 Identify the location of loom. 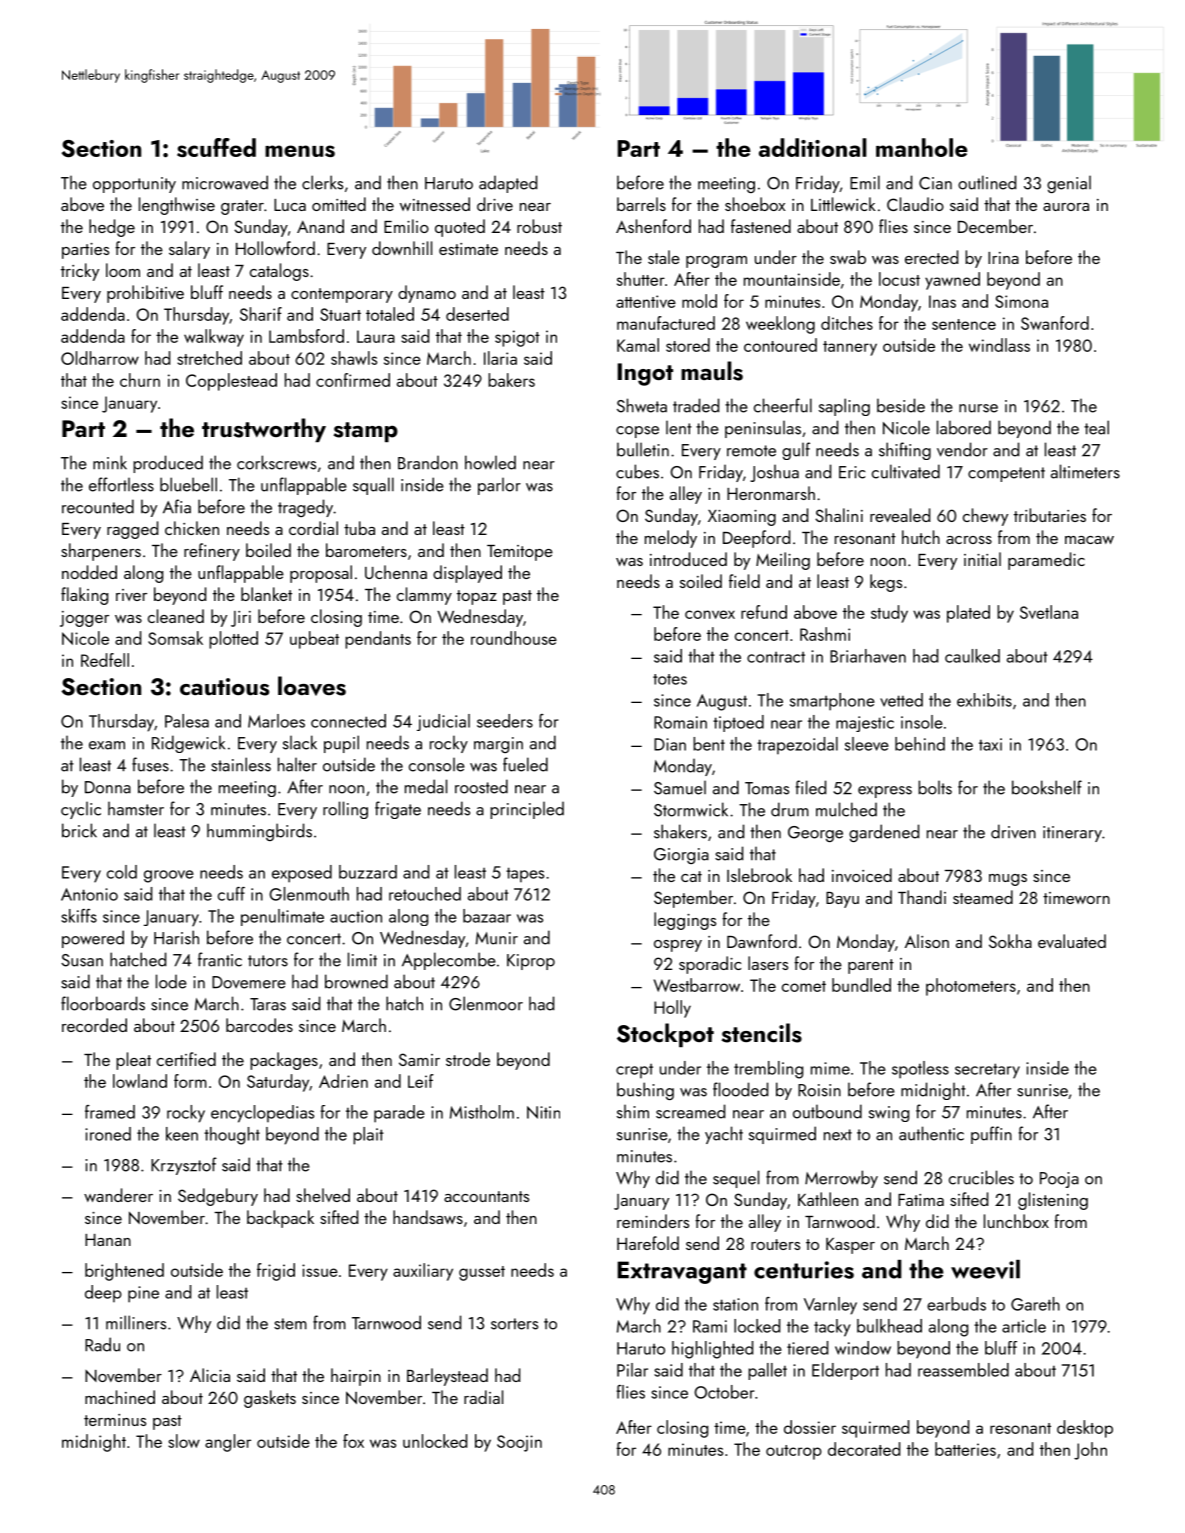
(123, 270).
